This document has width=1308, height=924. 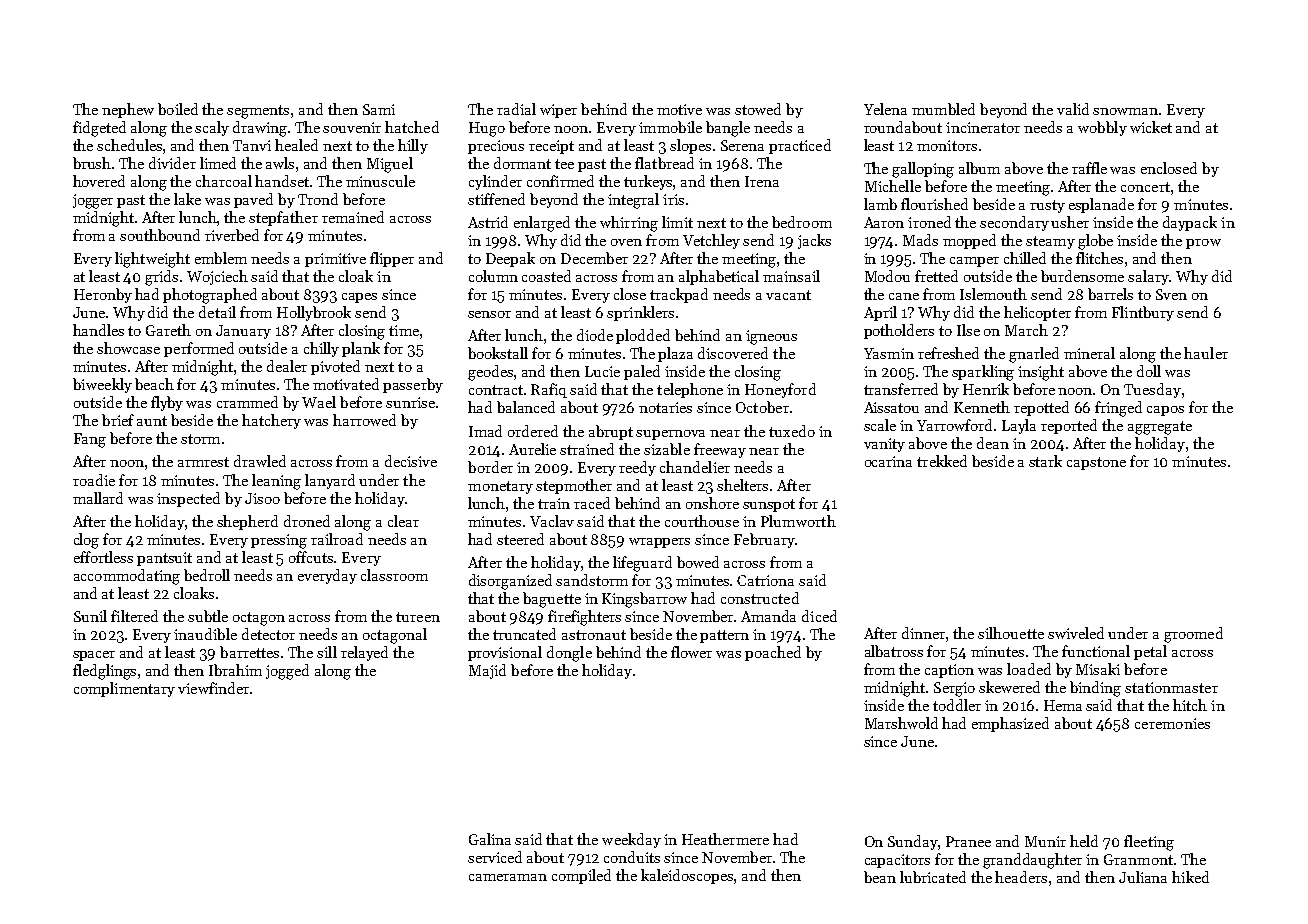 What do you see at coordinates (508, 877) in the document?
I see `cameraman` at bounding box center [508, 877].
